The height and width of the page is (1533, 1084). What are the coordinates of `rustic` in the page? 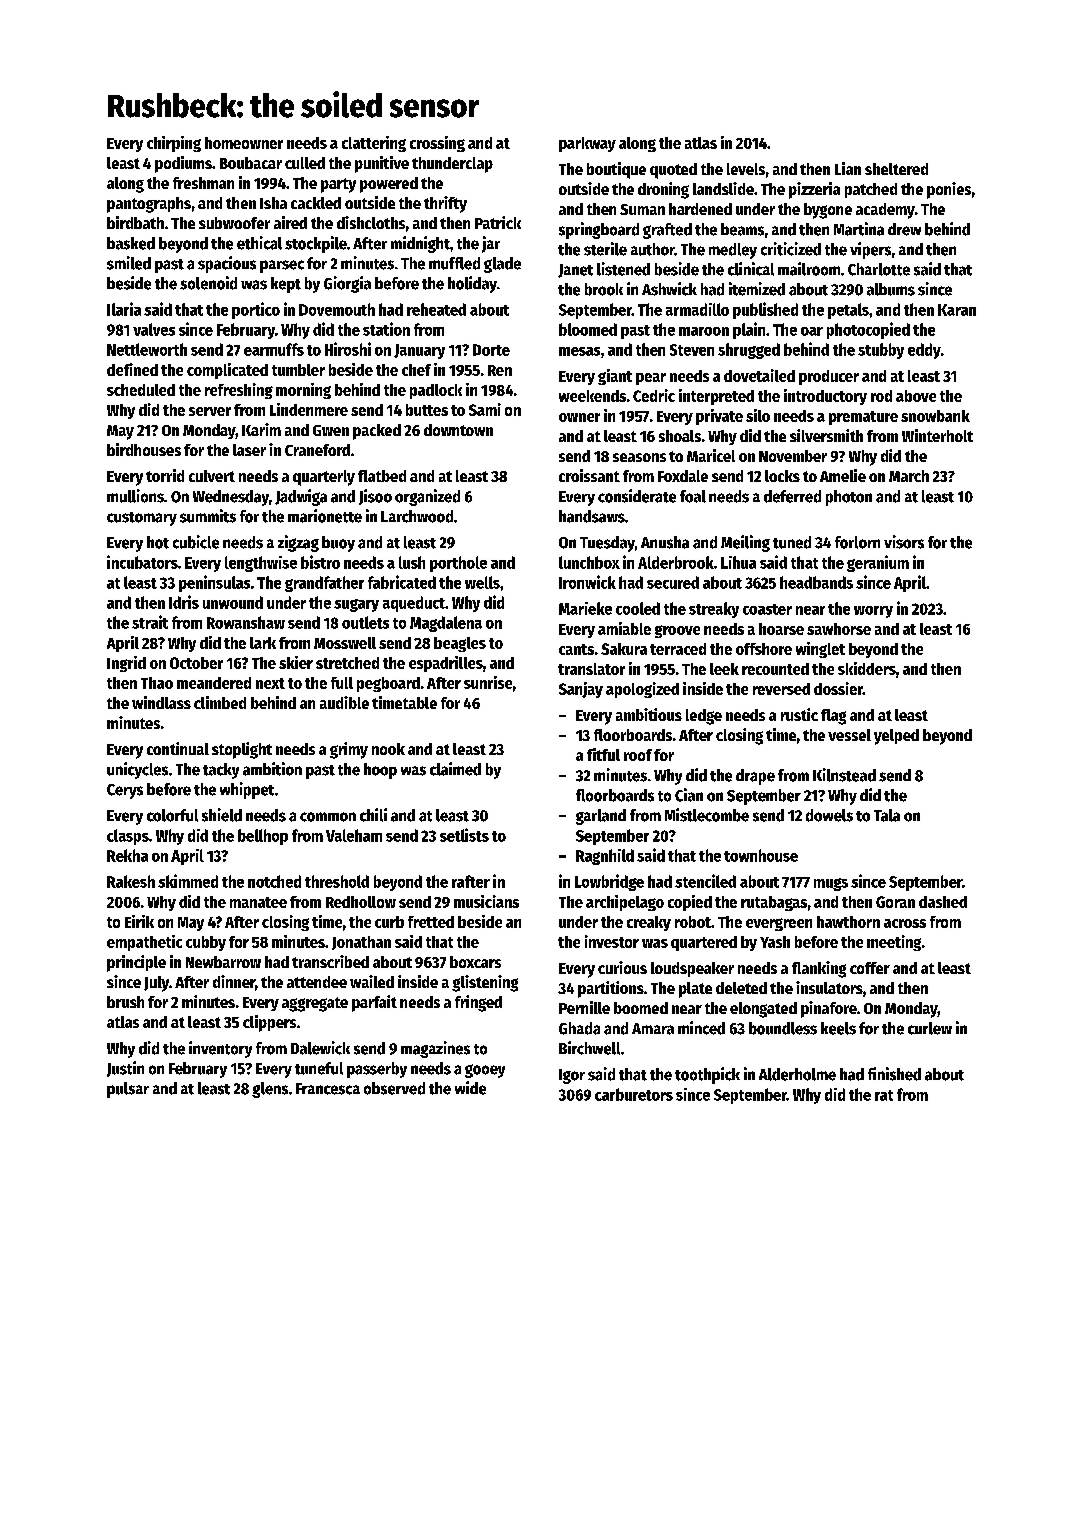 It's located at (799, 714).
